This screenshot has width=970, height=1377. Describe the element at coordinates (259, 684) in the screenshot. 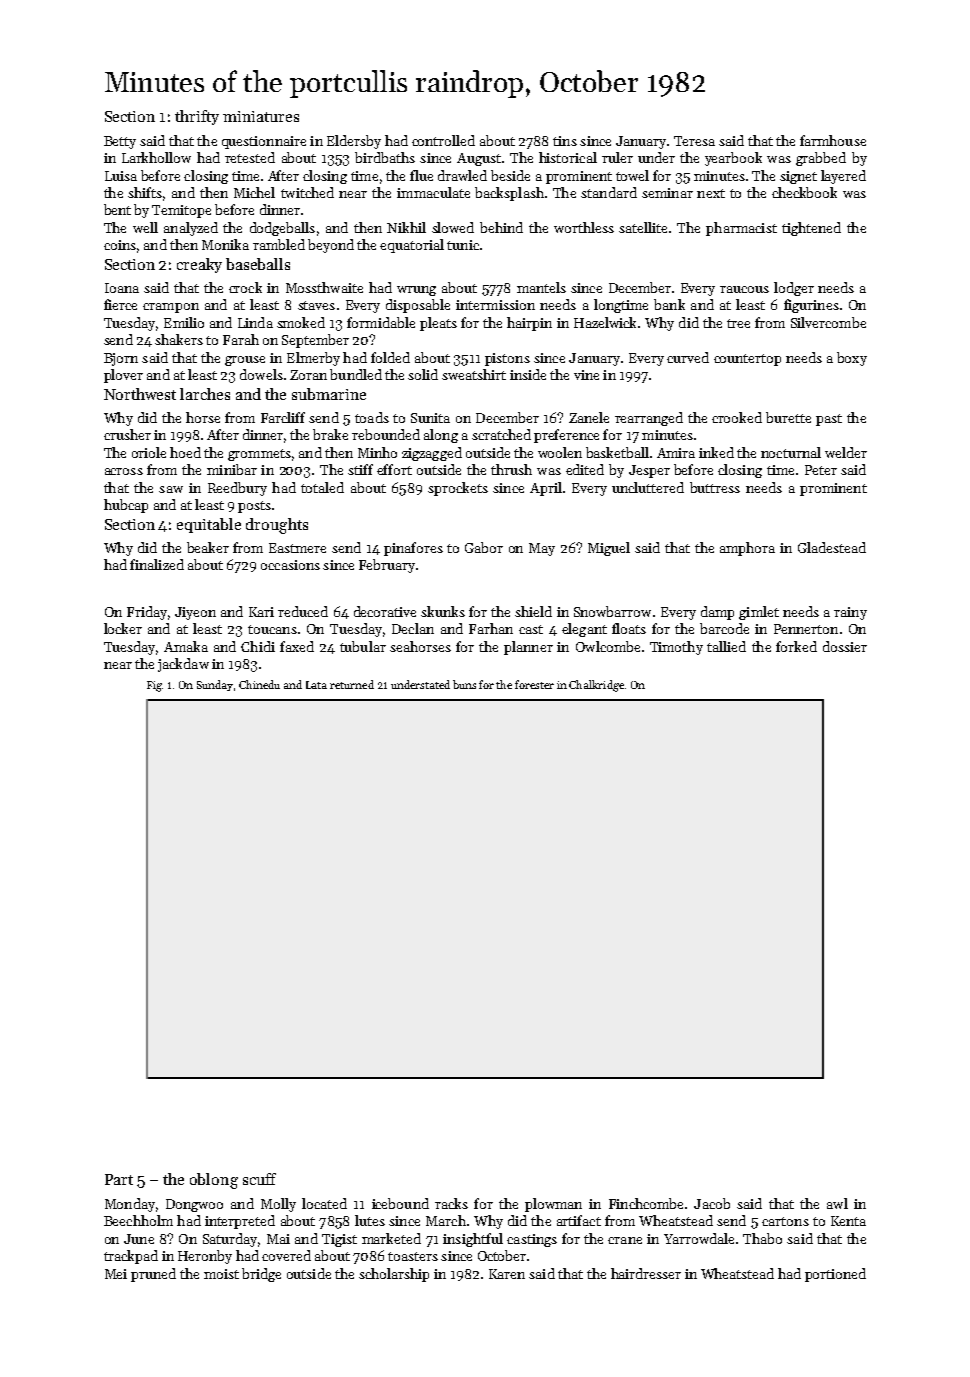

I see `Chinedu` at that location.
